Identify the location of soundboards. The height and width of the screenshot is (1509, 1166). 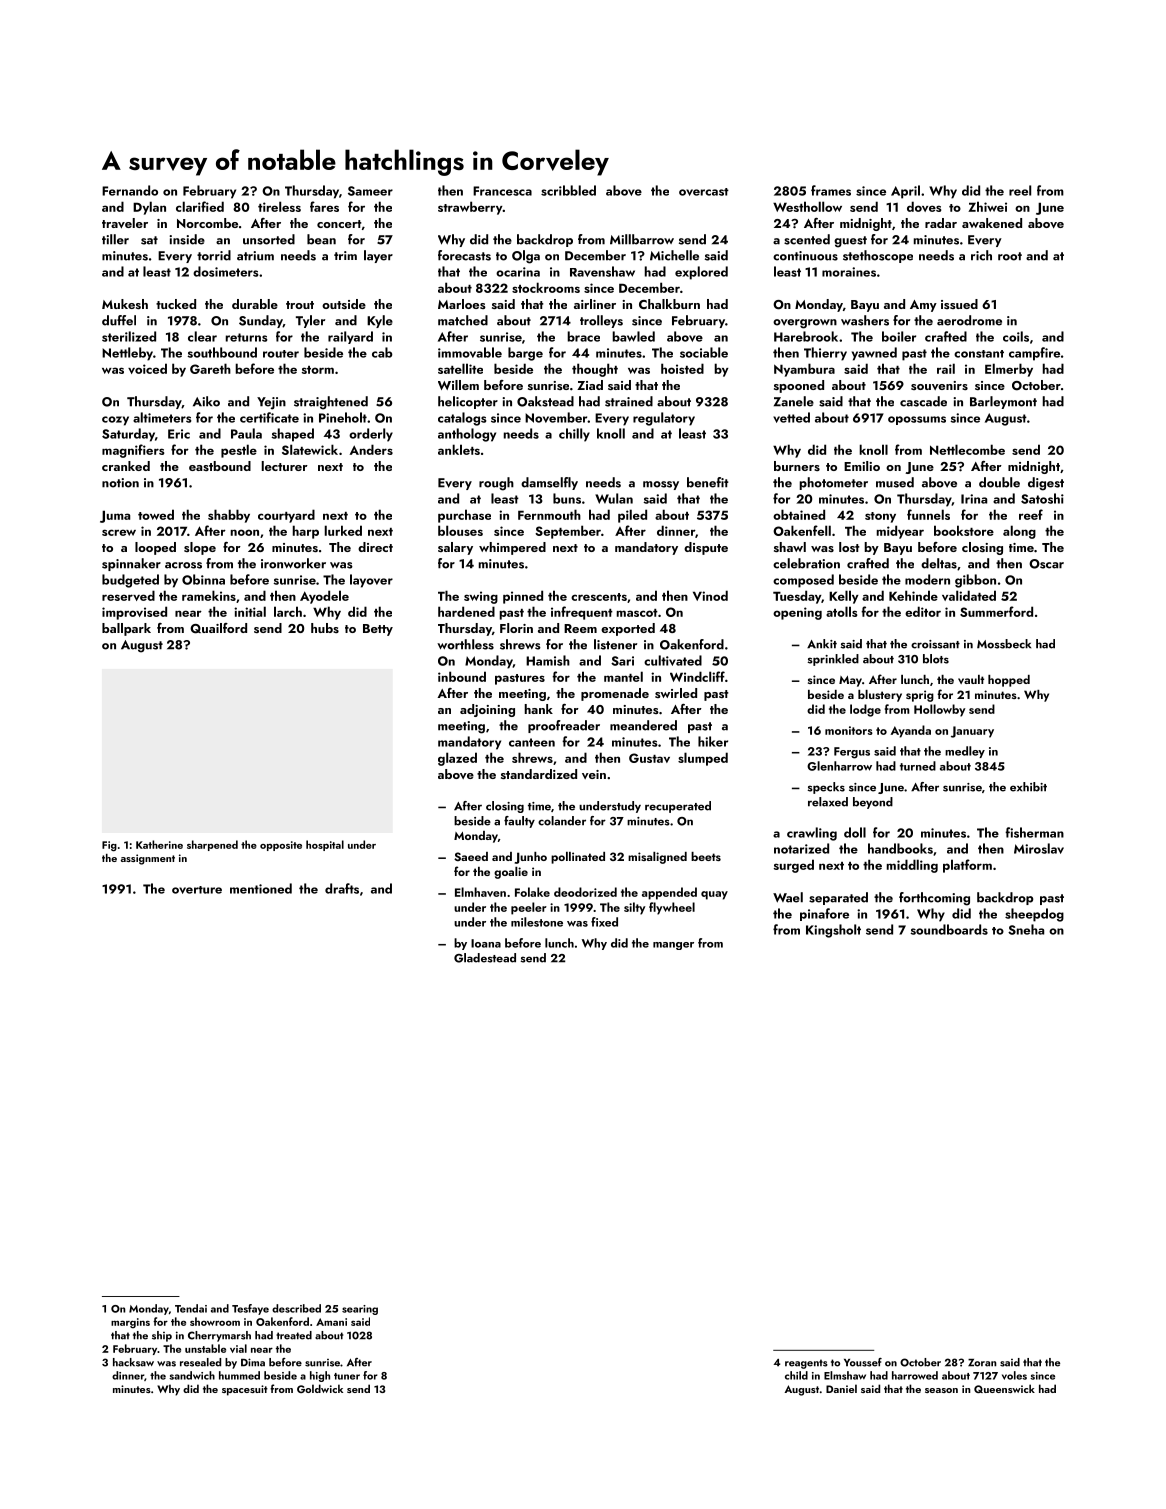
(949, 929).
